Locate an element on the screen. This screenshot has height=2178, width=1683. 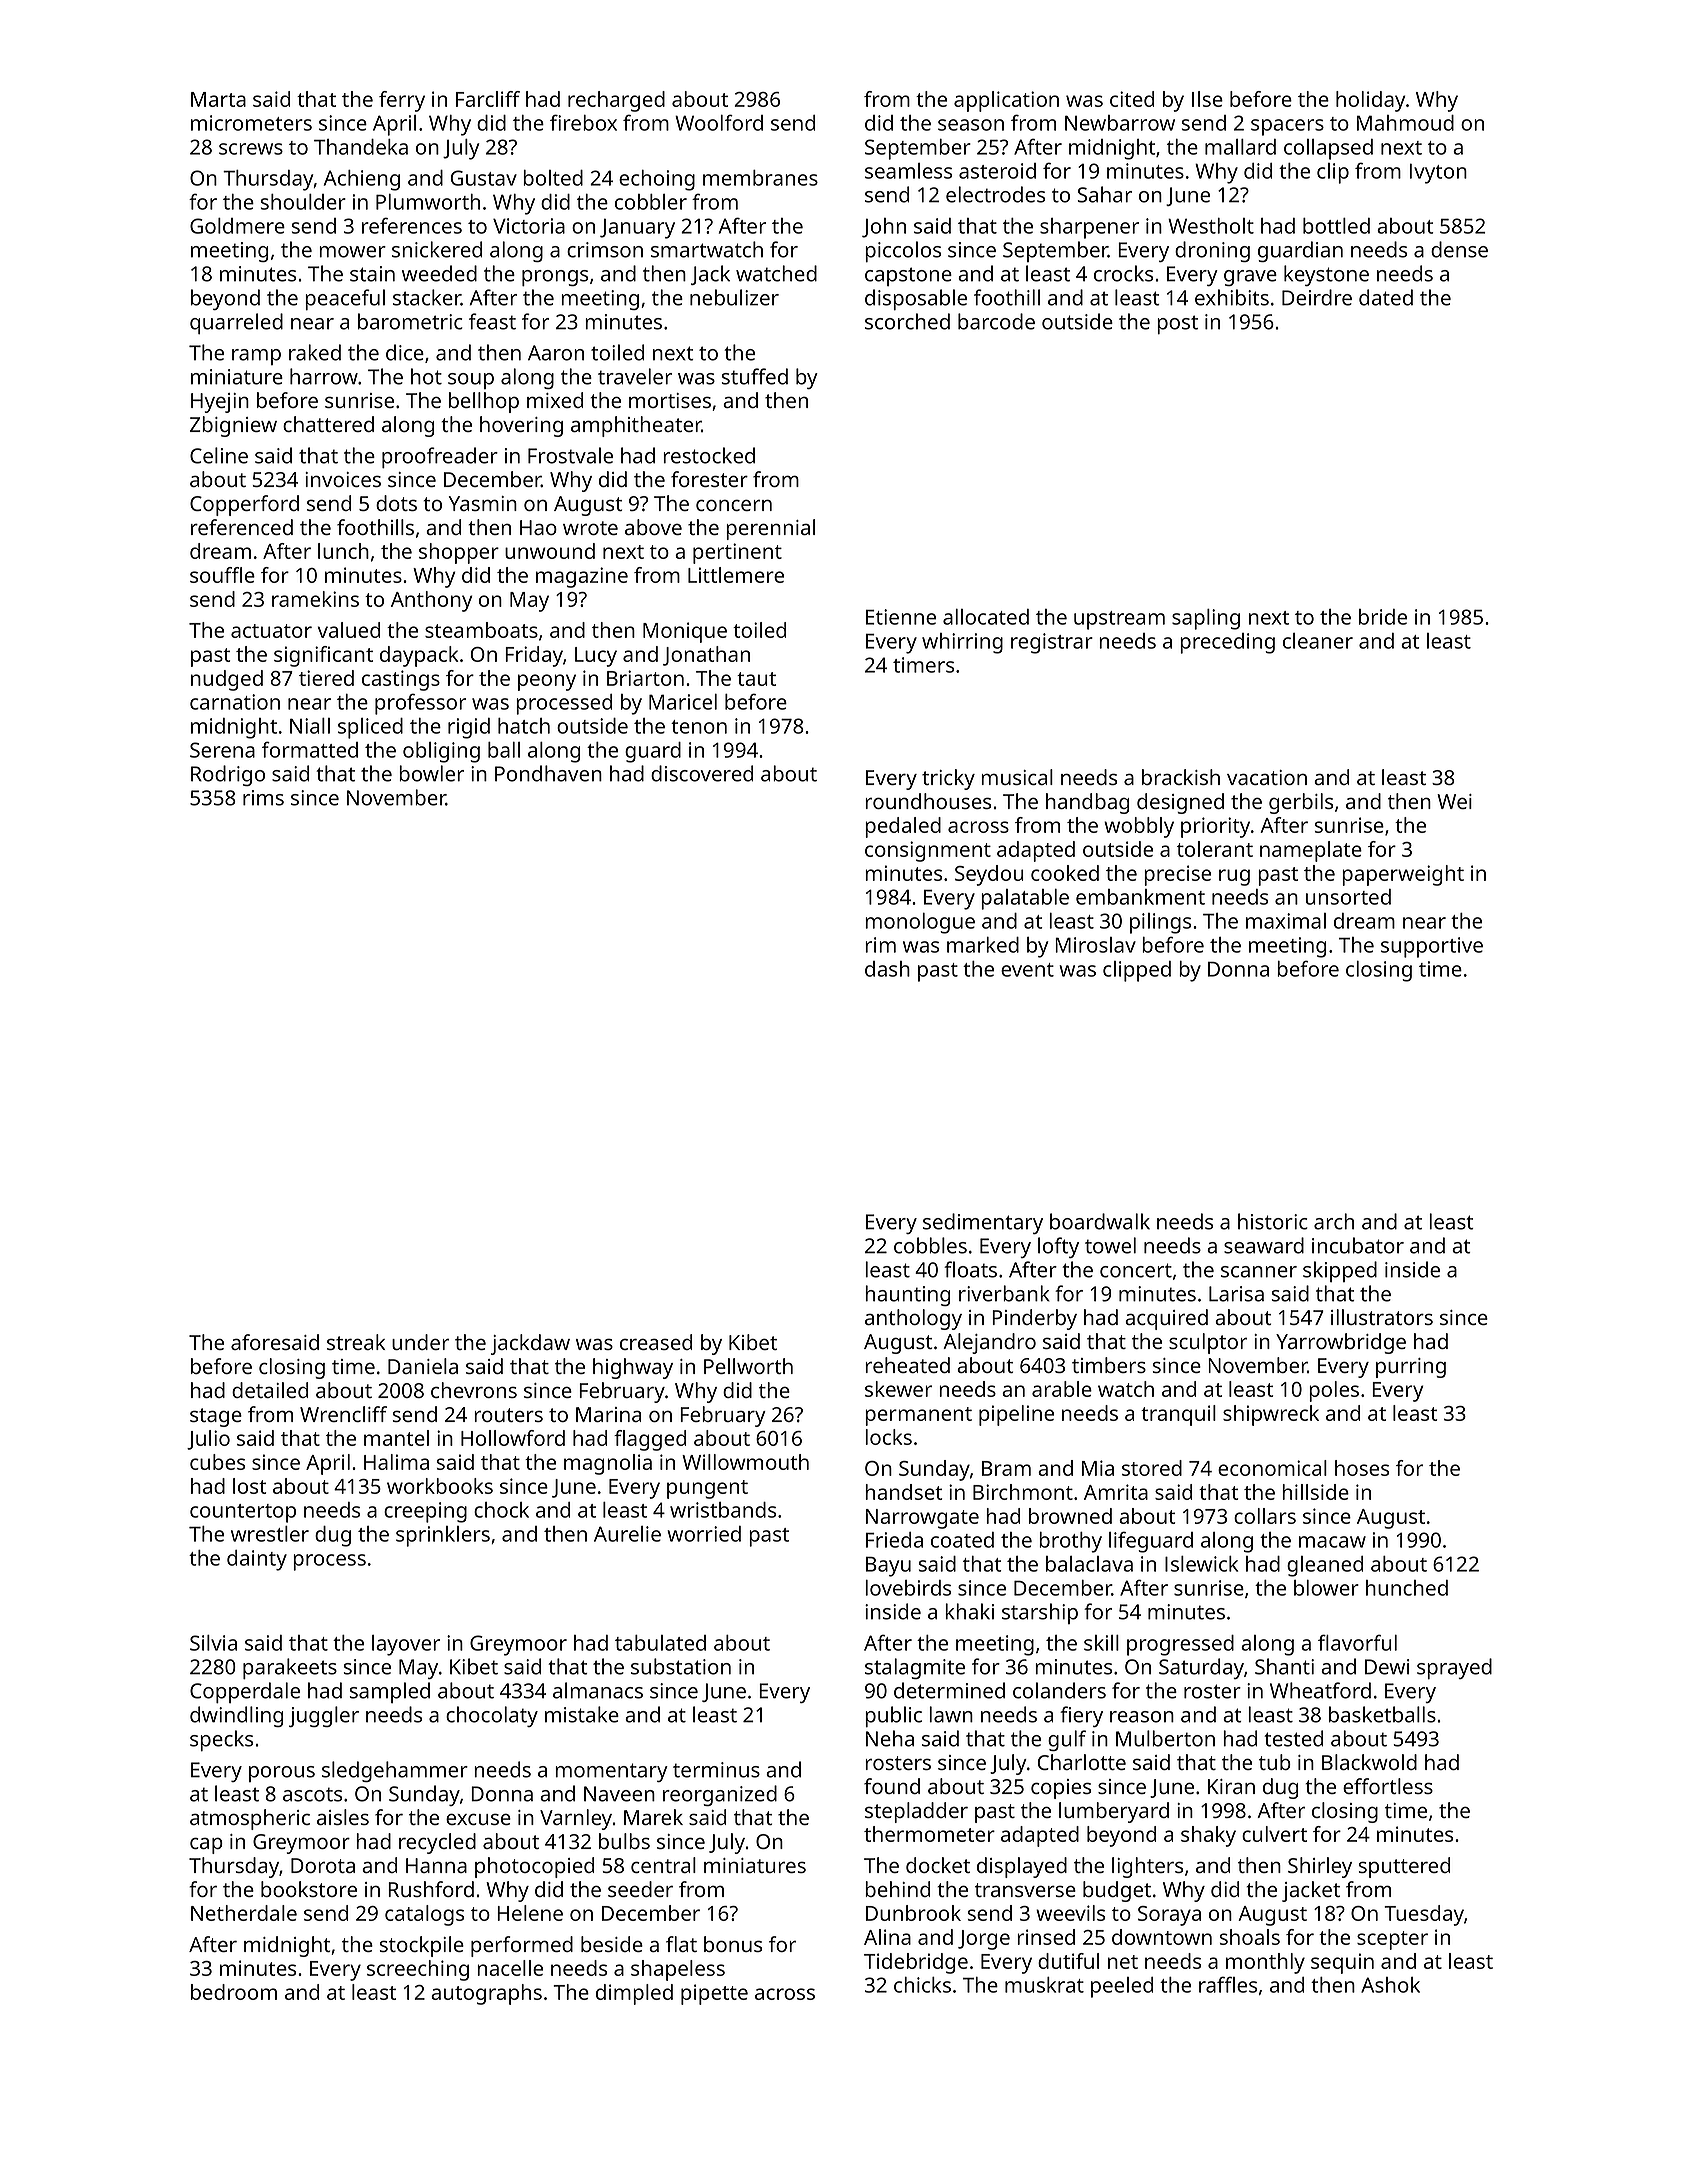
paperweight is located at coordinates (1403, 875).
